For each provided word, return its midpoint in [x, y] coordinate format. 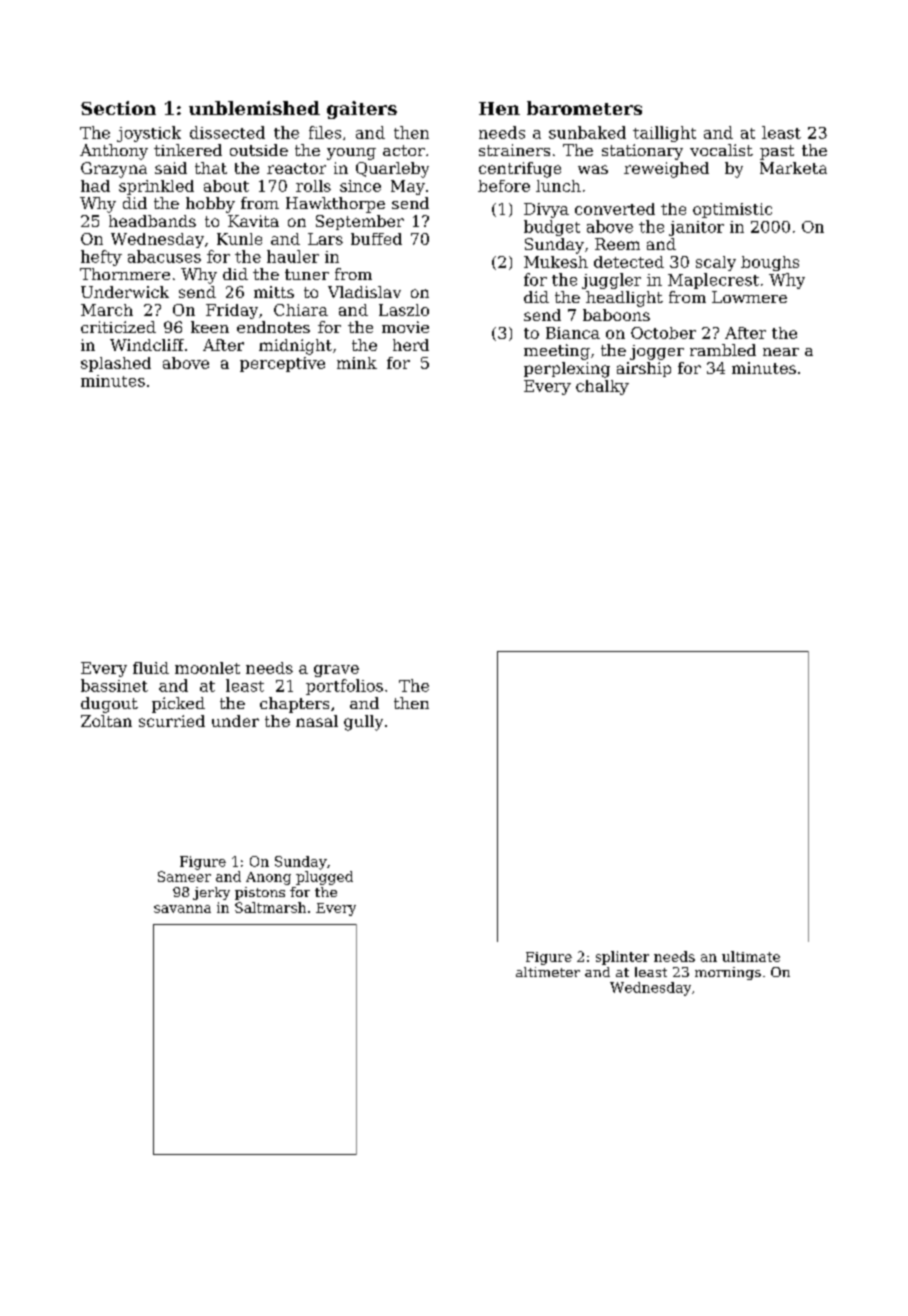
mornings [728, 973]
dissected [227, 132]
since [360, 186]
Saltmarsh [270, 907]
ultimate [751, 956]
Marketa [793, 168]
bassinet [114, 685]
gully [363, 723]
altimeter [548, 972]
